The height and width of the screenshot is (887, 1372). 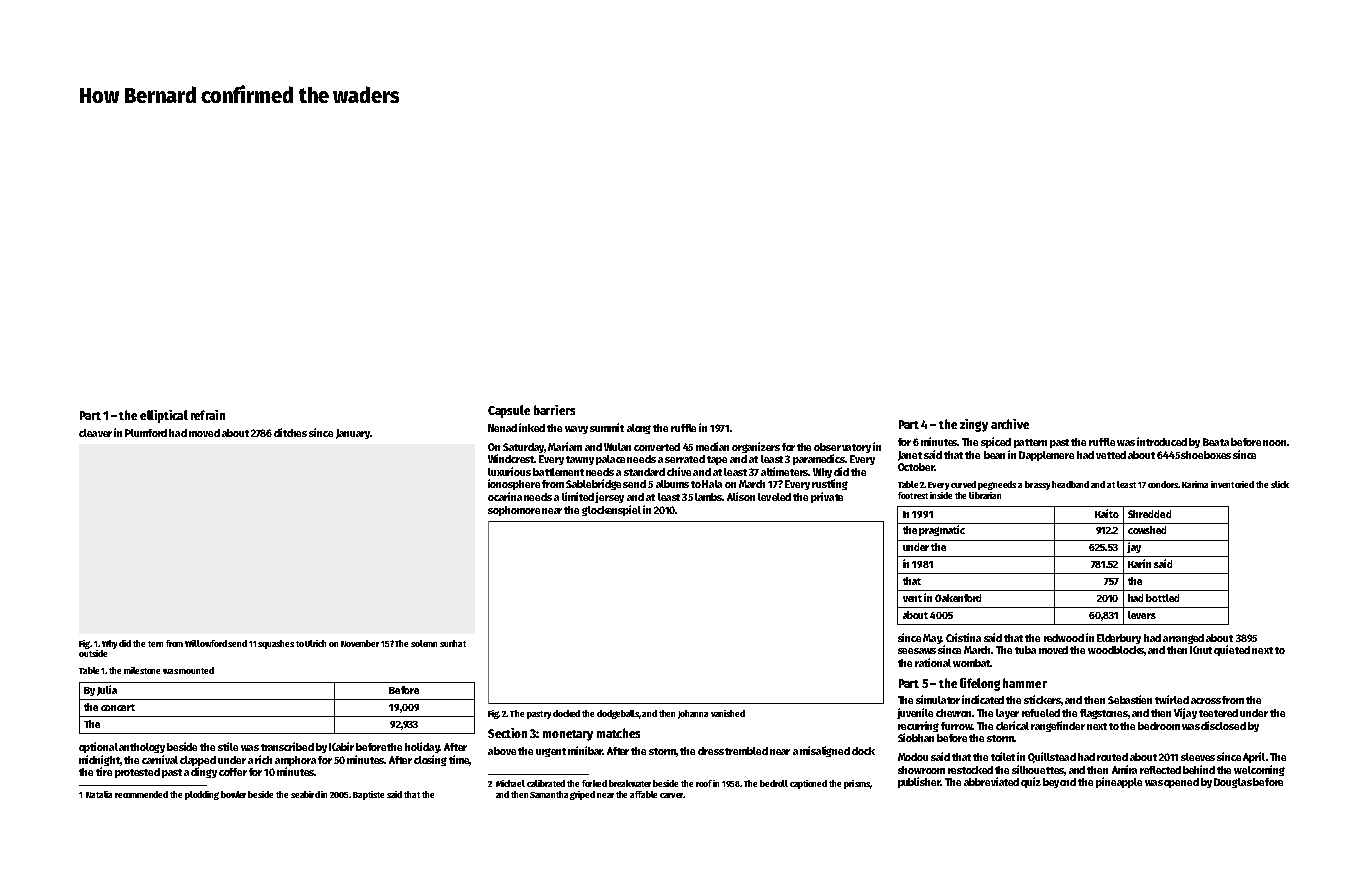 What do you see at coordinates (453, 643) in the screenshot?
I see `sunhat` at bounding box center [453, 643].
